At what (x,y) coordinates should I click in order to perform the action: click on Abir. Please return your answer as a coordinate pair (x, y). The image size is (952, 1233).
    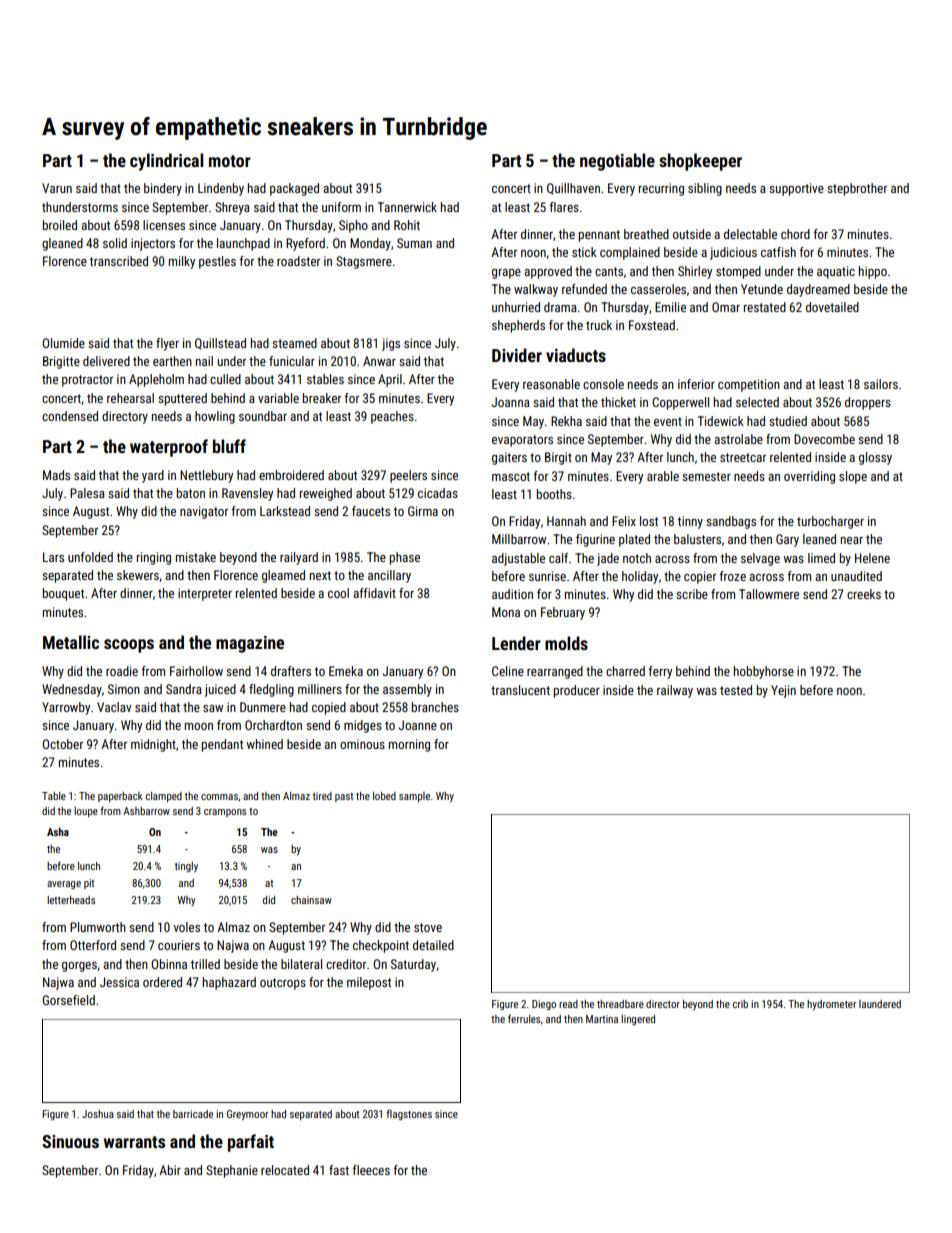
    Looking at the image, I should click on (170, 1170).
